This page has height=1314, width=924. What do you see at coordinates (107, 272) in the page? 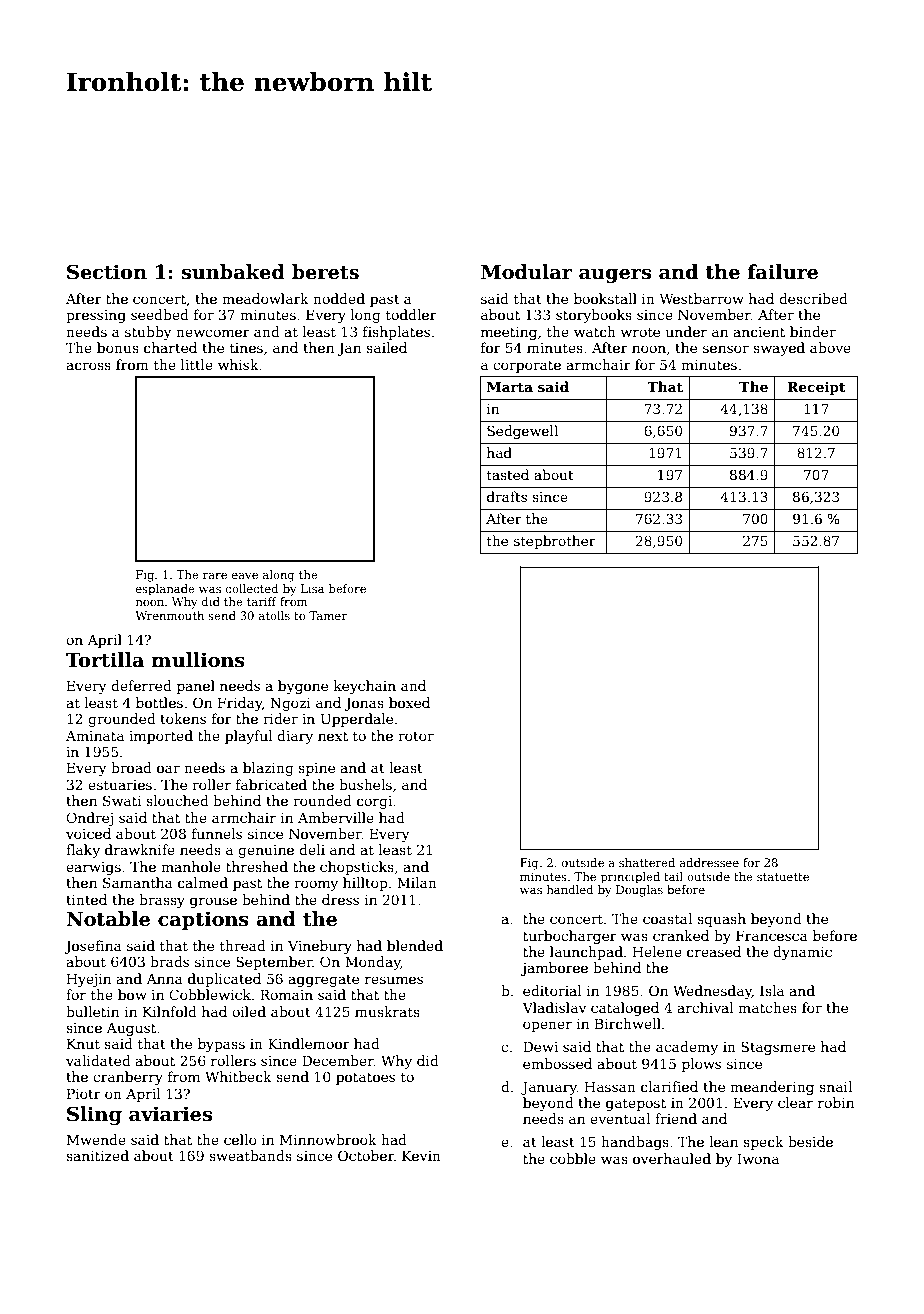
I see `Section` at bounding box center [107, 272].
